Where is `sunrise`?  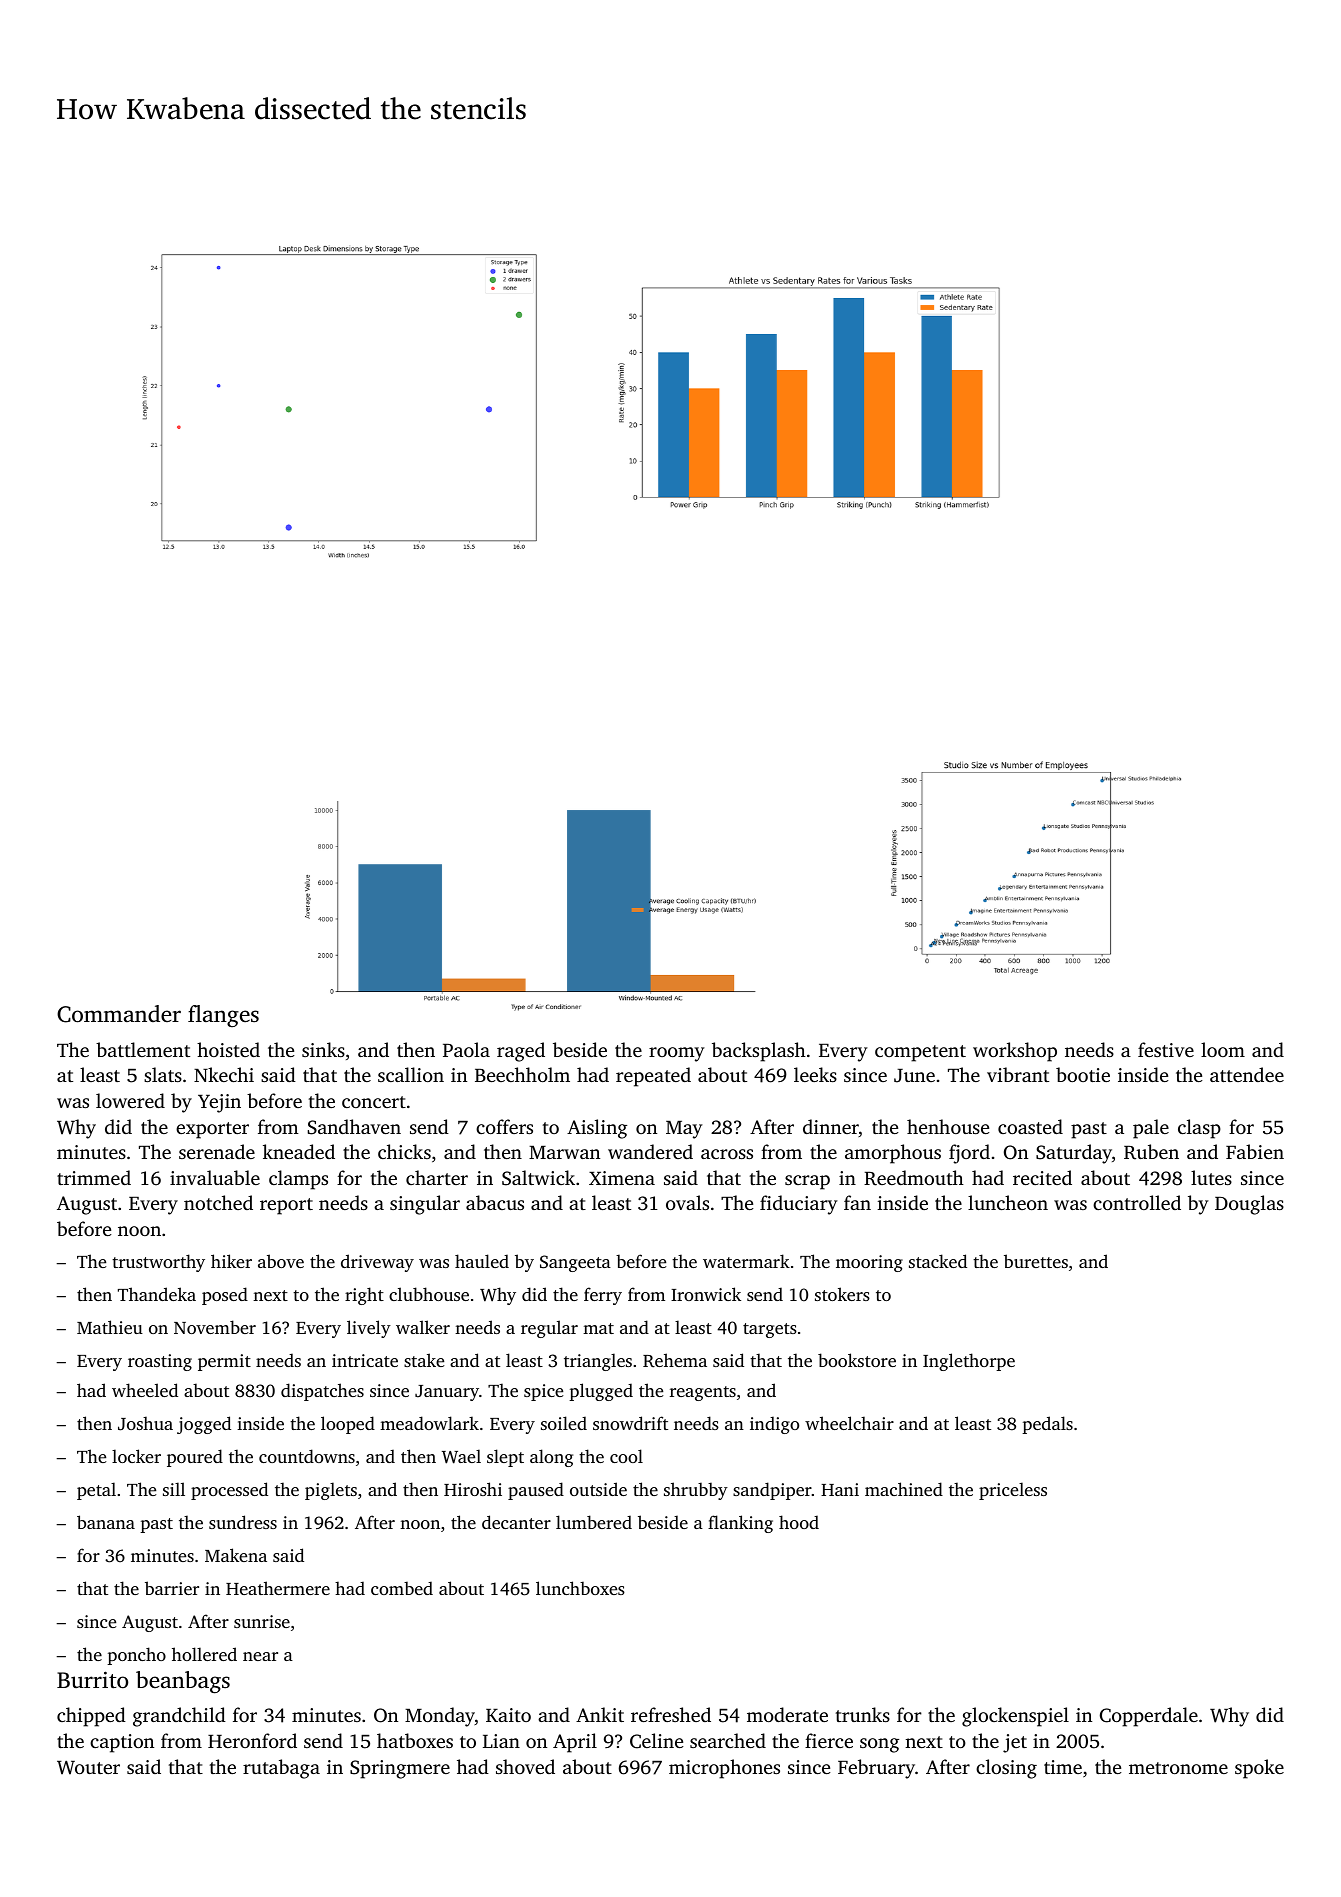
sunrise is located at coordinates (262, 1621).
